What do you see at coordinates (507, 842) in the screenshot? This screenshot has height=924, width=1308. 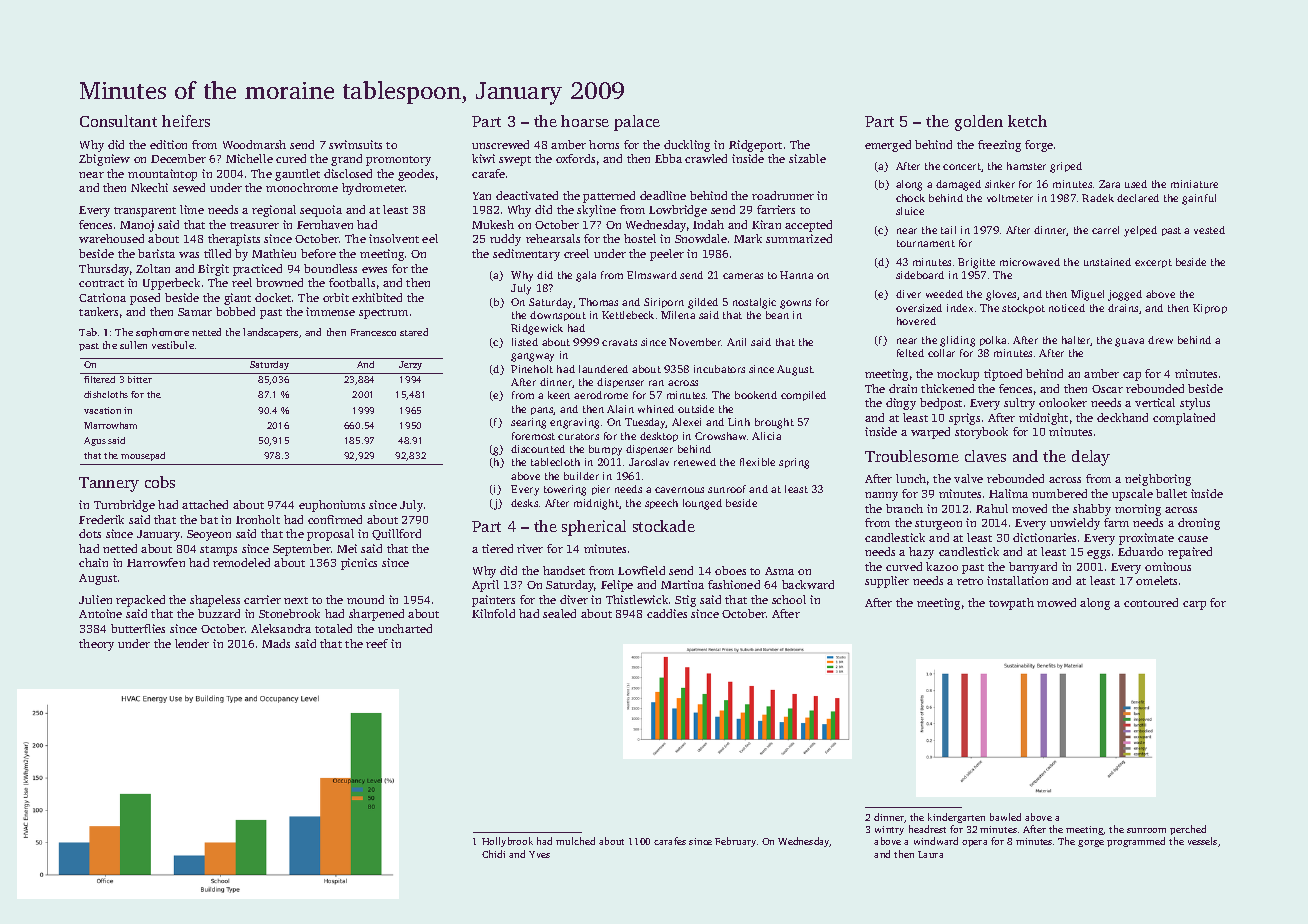 I see `Hollybrook` at bounding box center [507, 842].
